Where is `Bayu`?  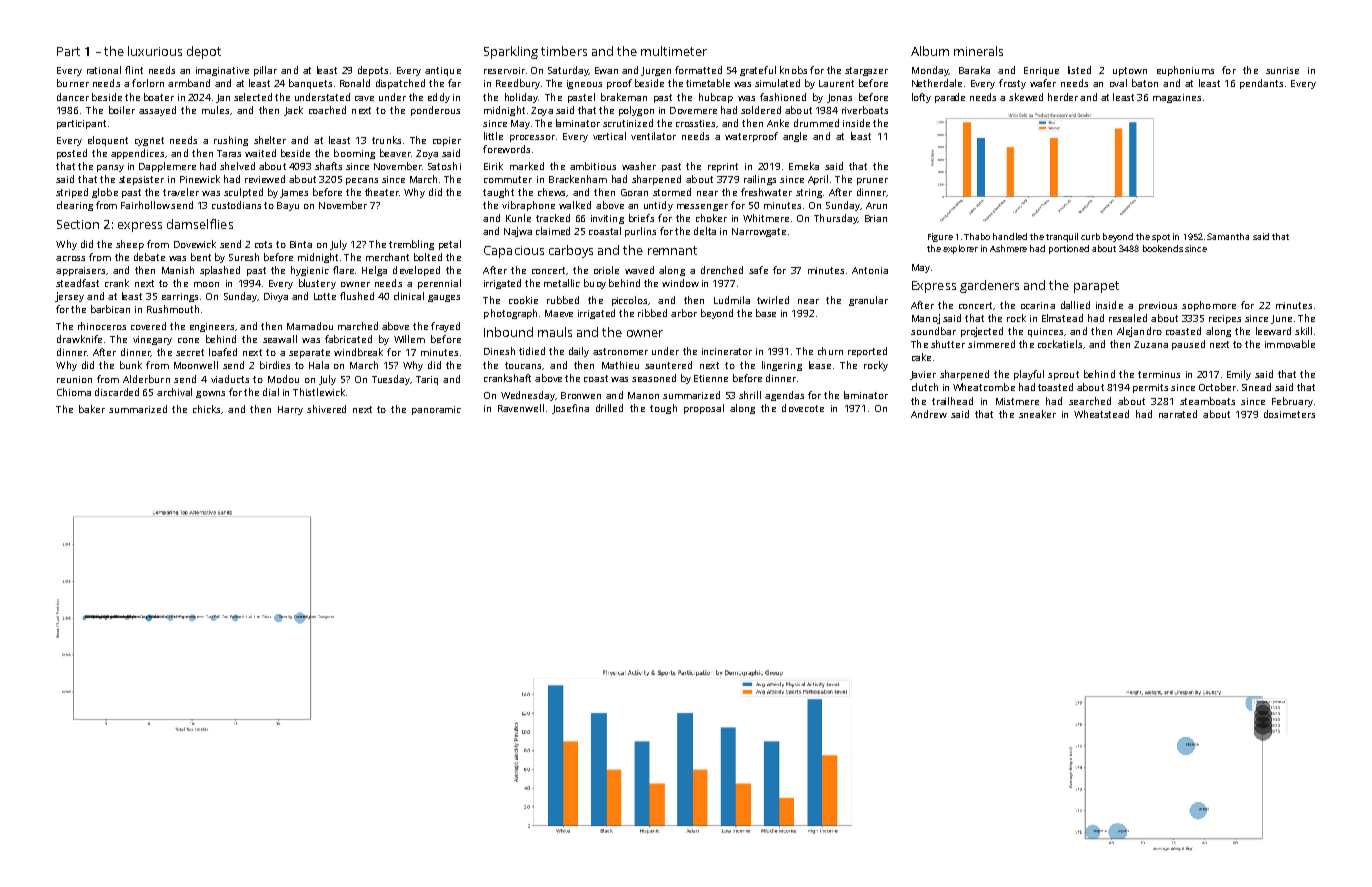 Bayu is located at coordinates (288, 206).
